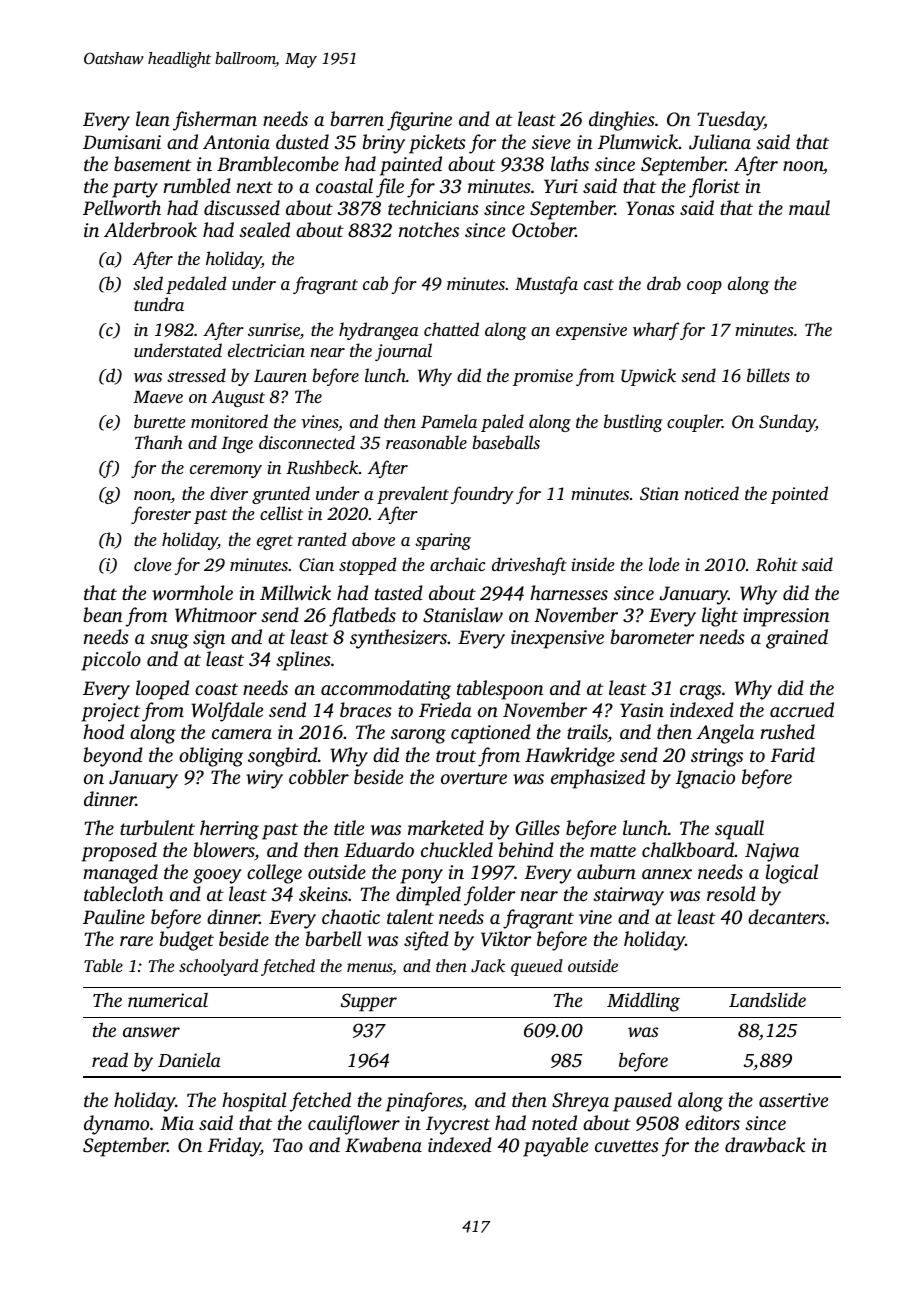 This document has width=924, height=1311. What do you see at coordinates (456, 756) in the document?
I see `trout` at bounding box center [456, 756].
